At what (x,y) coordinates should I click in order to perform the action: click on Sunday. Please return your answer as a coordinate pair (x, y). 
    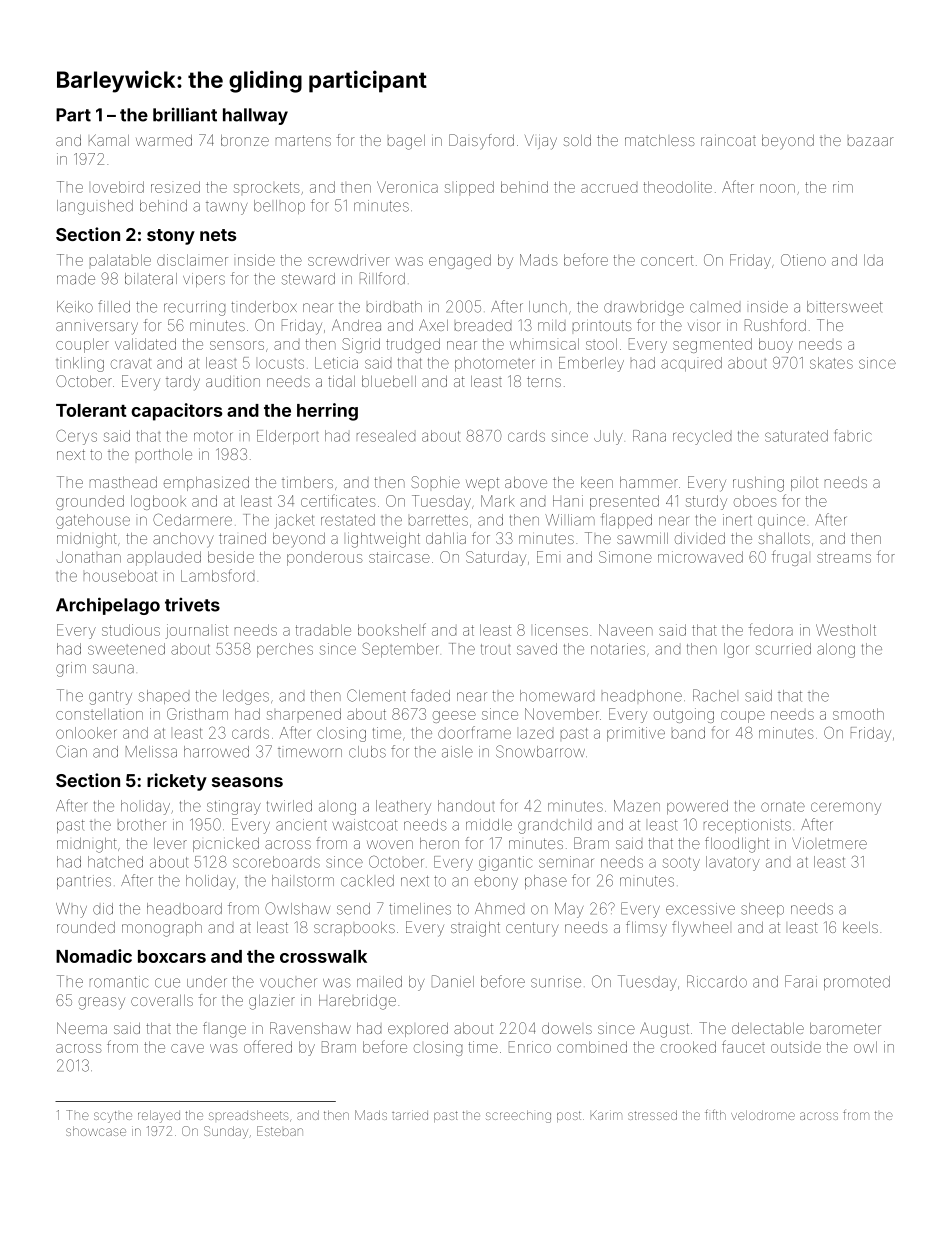
    Looking at the image, I should click on (226, 1132).
